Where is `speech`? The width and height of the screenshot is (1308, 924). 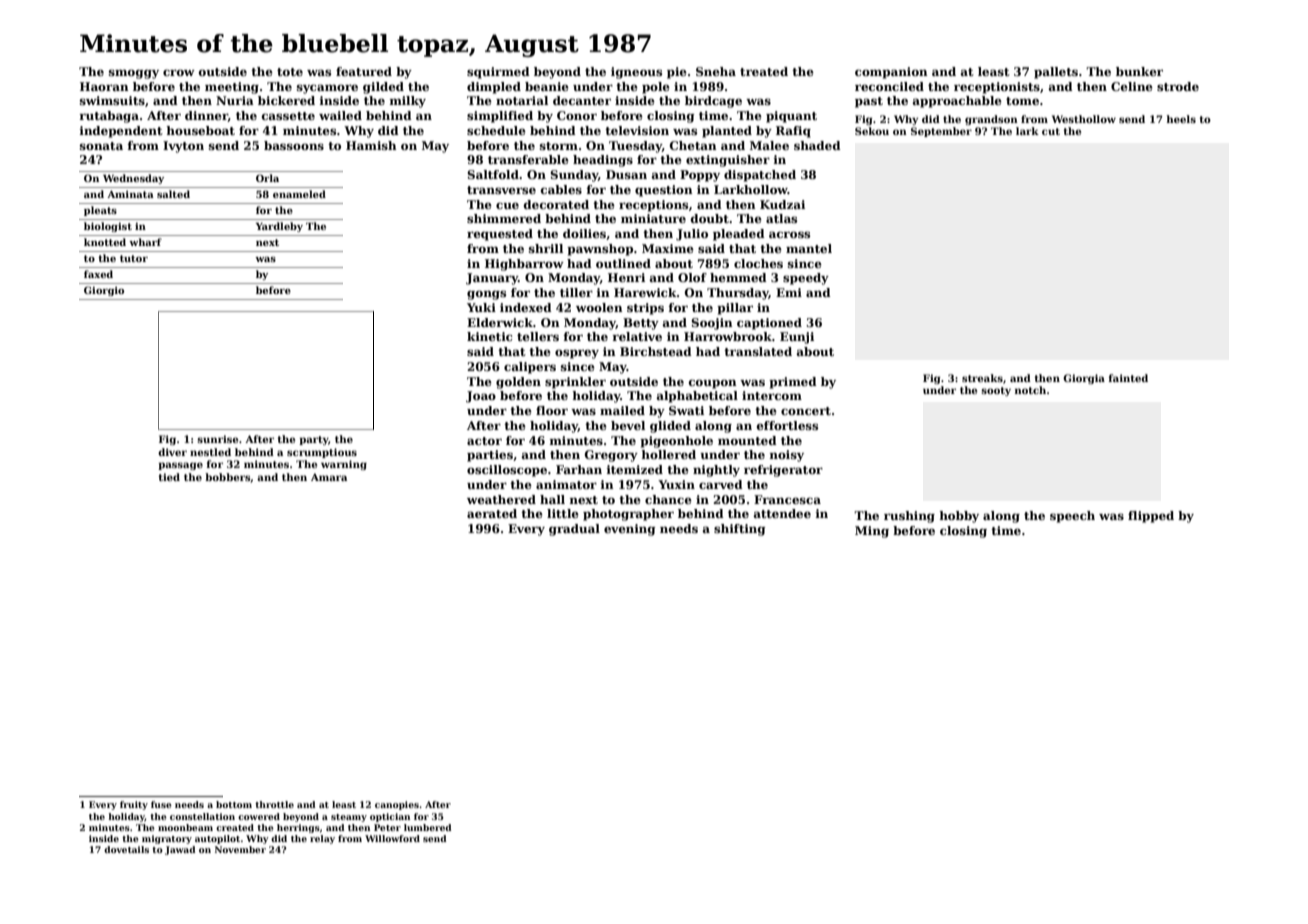 speech is located at coordinates (1072, 517).
